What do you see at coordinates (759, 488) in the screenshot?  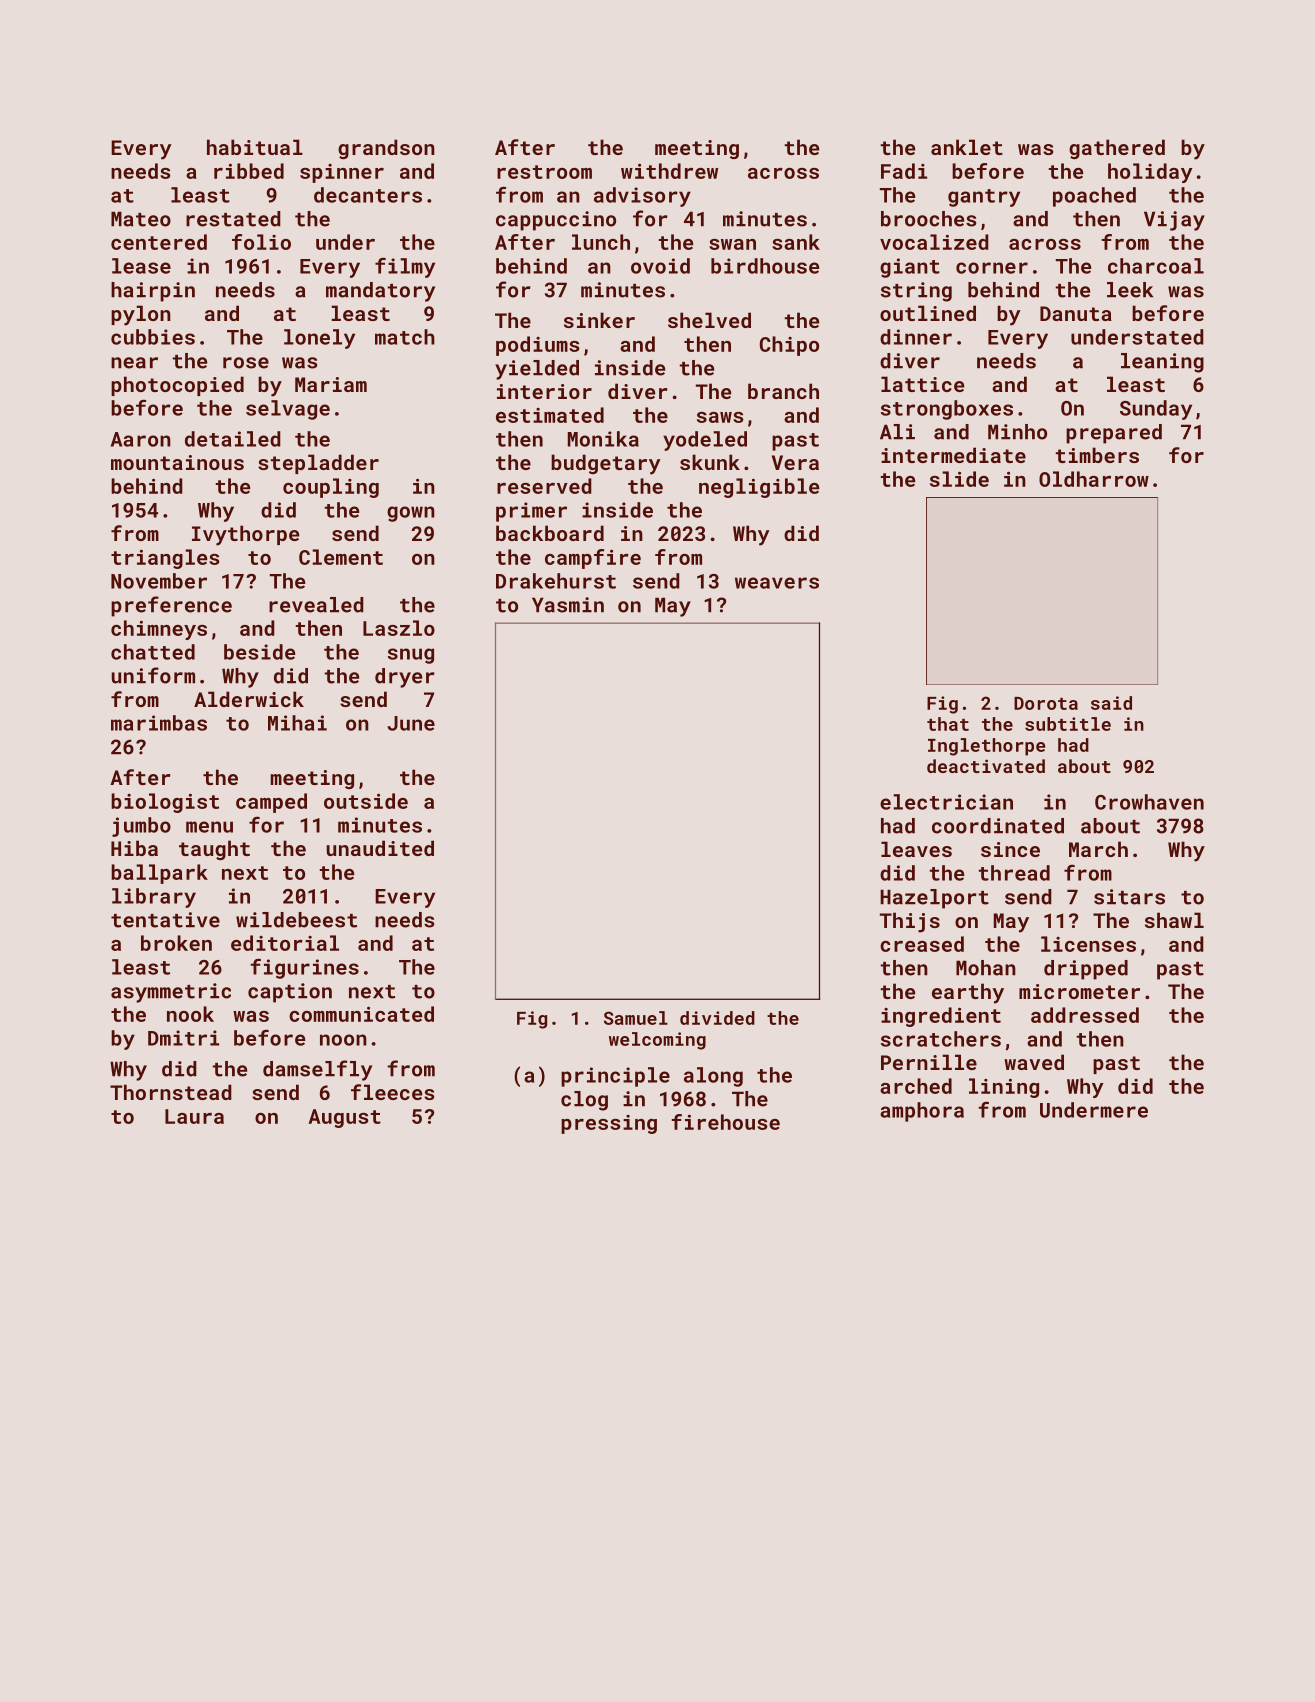 I see `negligible` at bounding box center [759, 488].
